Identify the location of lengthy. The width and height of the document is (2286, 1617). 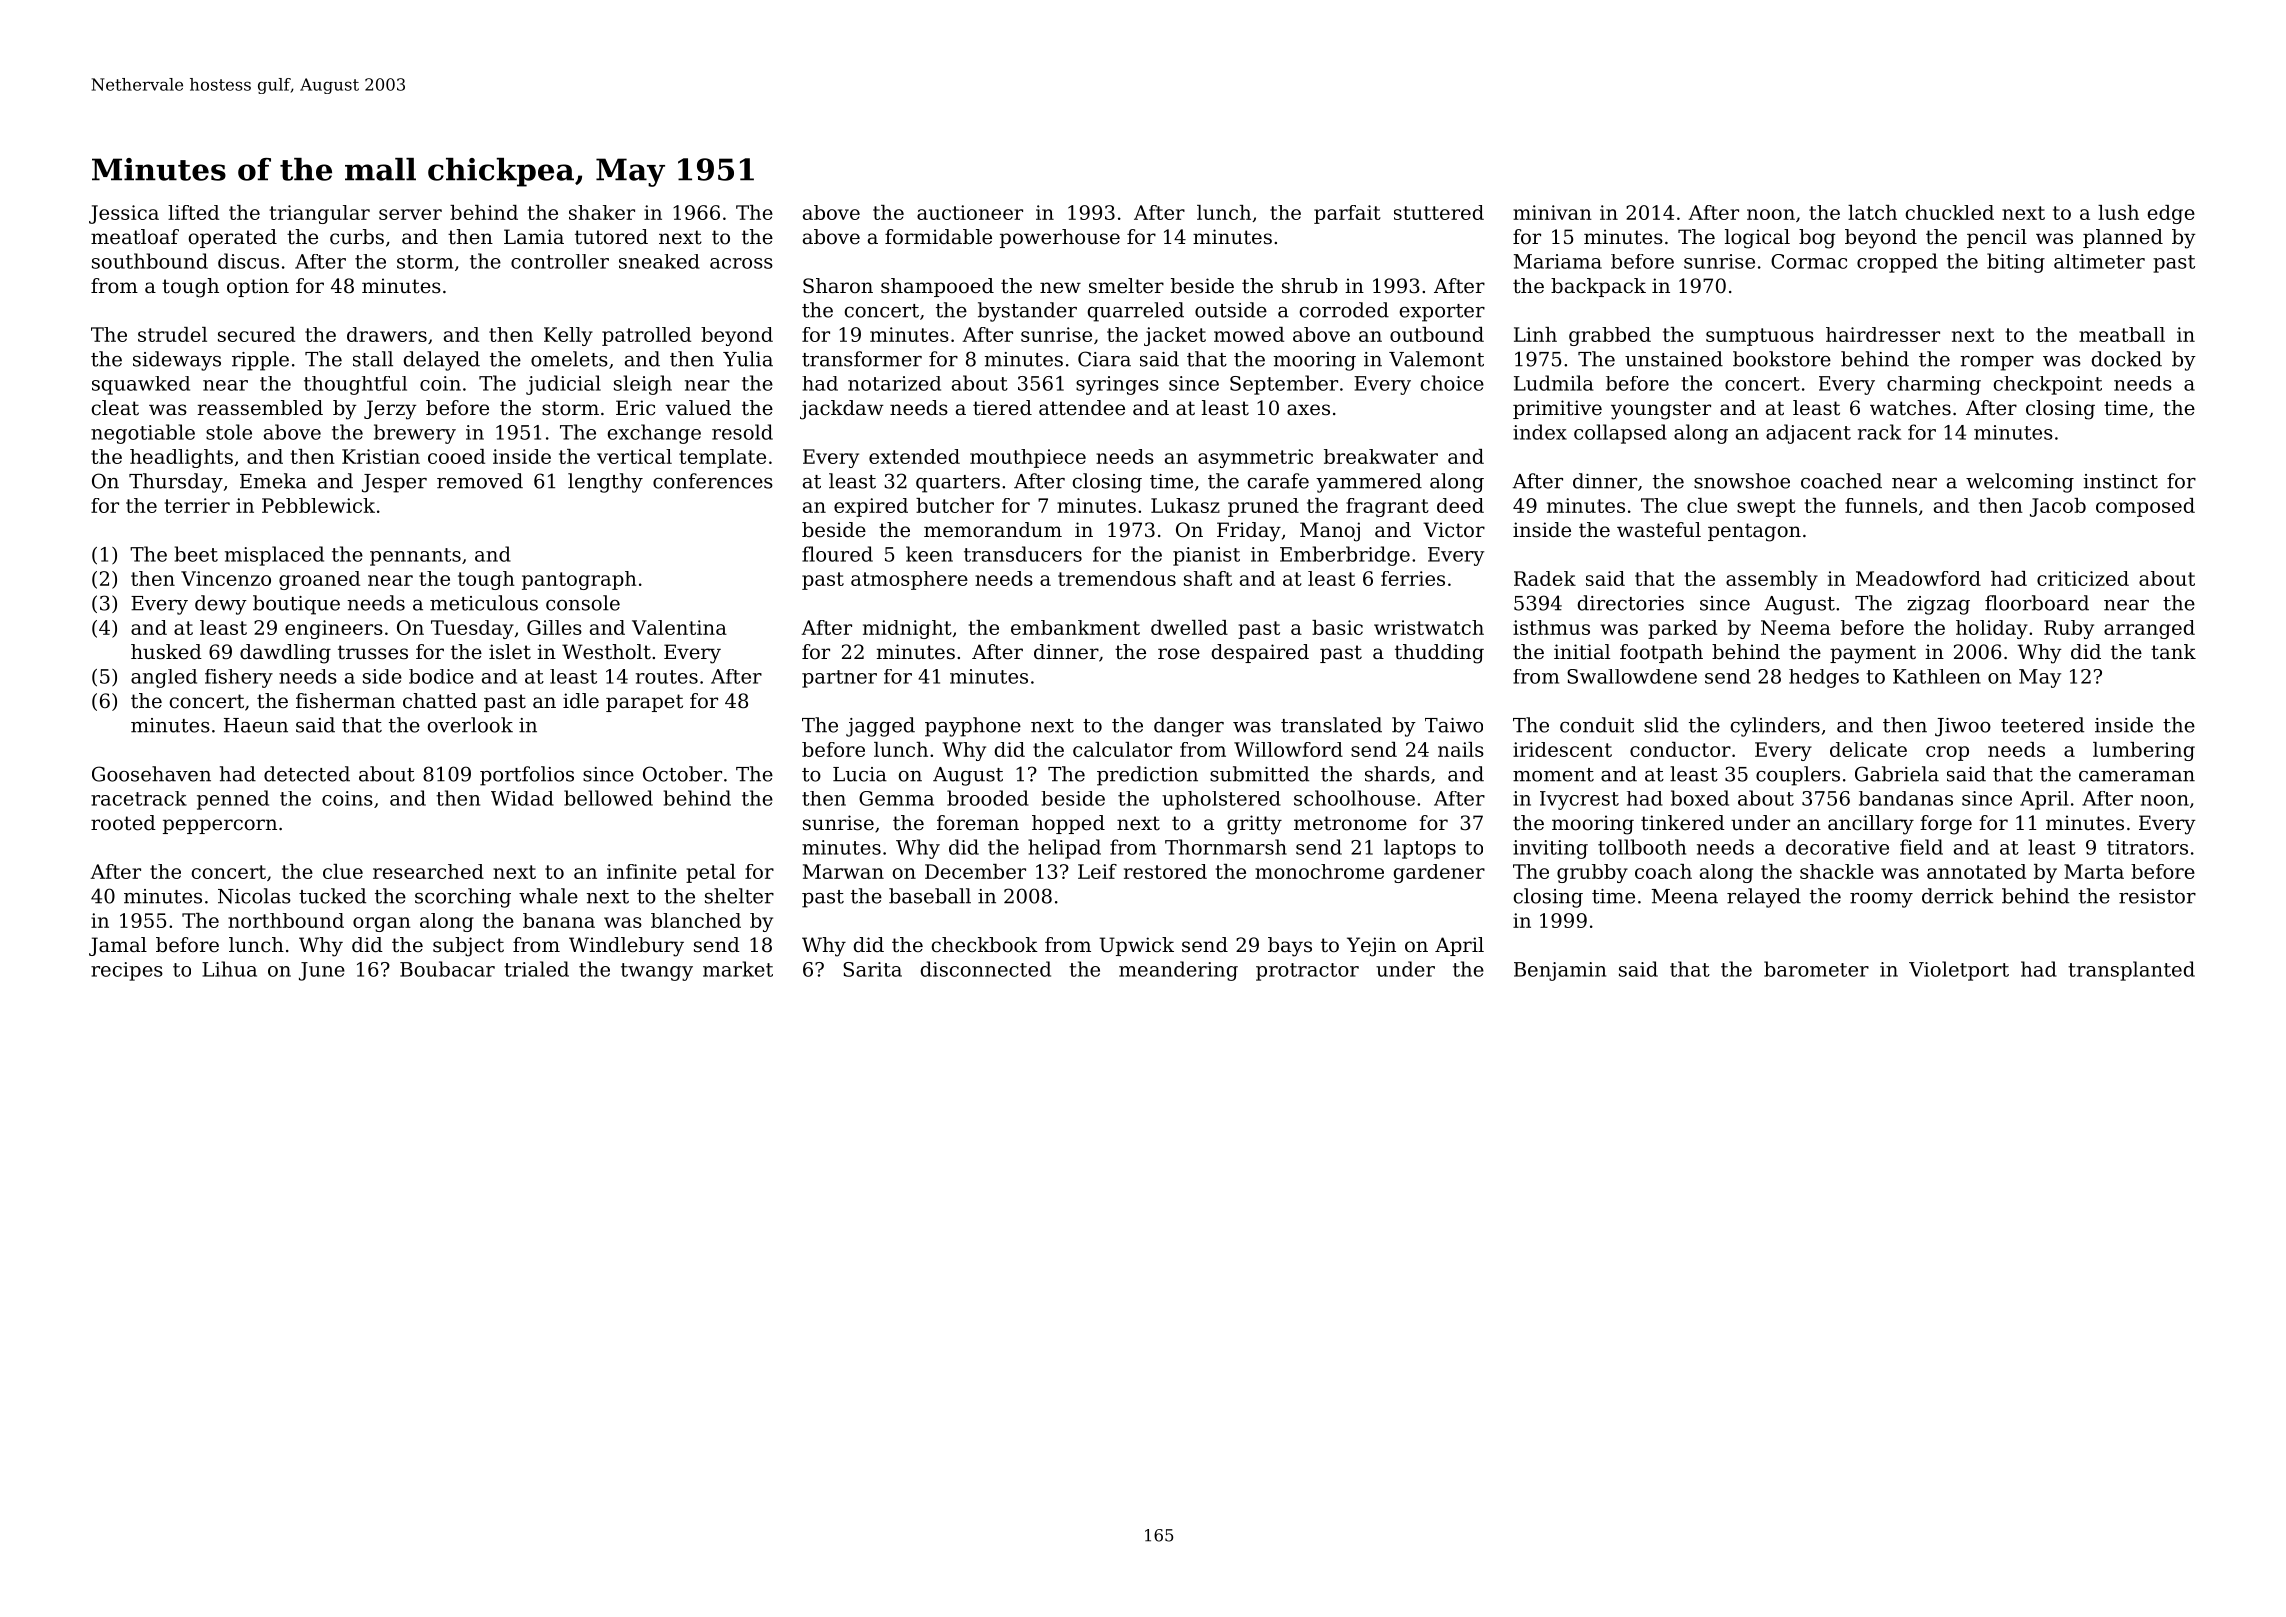
(605, 483).
